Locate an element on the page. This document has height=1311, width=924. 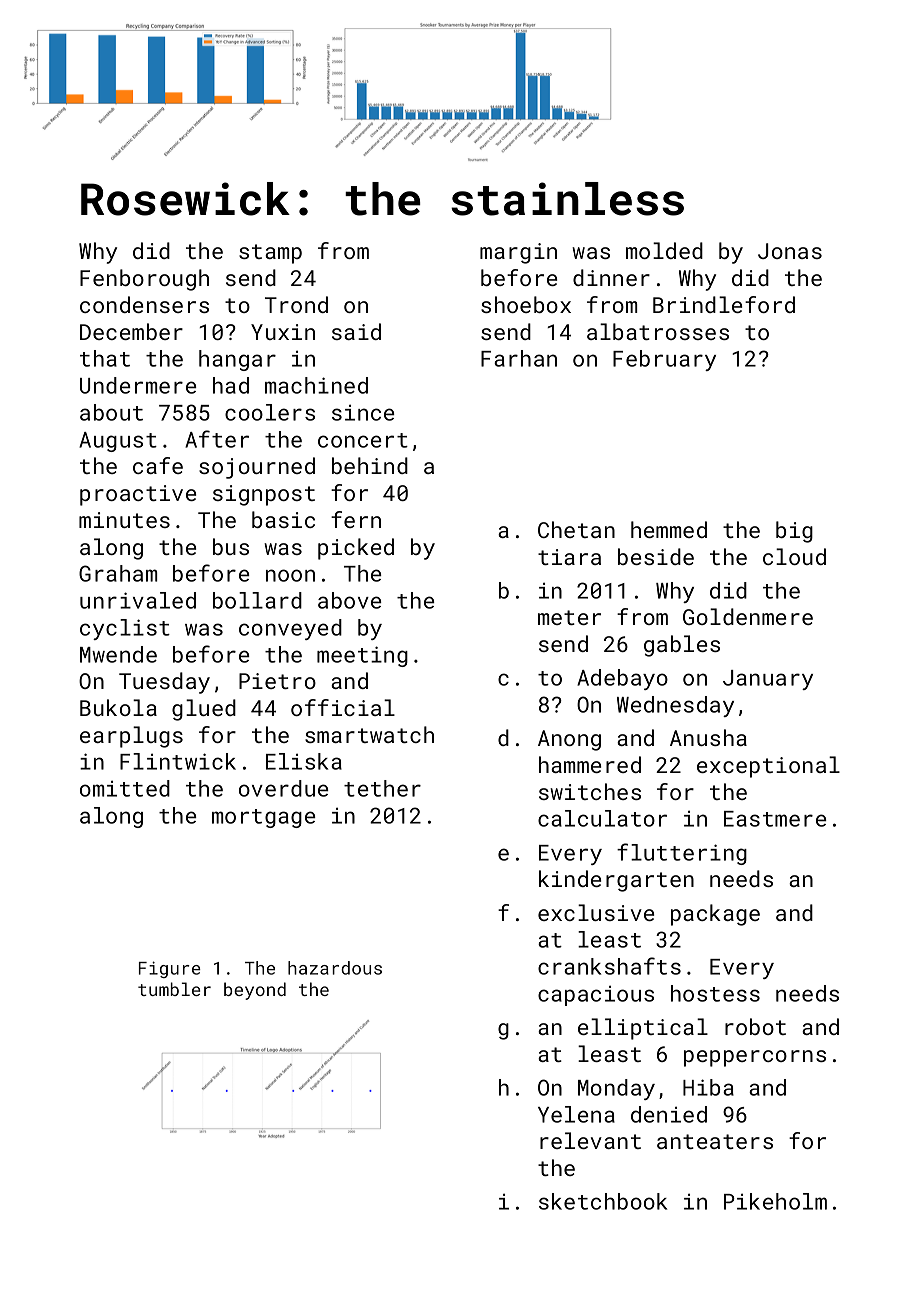
Fenborough is located at coordinates (144, 280).
